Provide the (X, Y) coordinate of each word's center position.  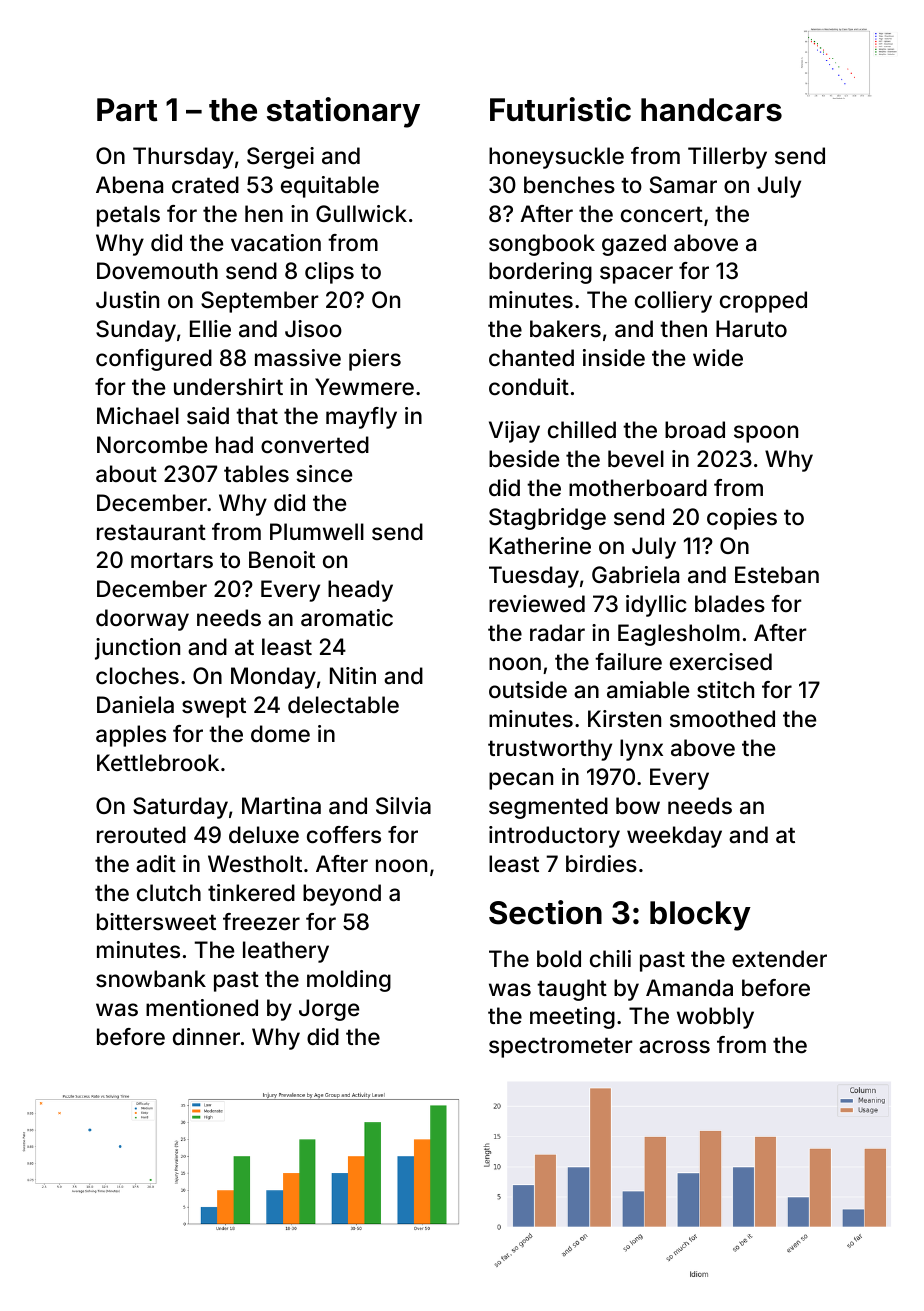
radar (557, 633)
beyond (342, 895)
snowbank (151, 979)
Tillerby (727, 158)
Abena (129, 185)
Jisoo (313, 329)
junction (137, 649)
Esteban (777, 575)
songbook (542, 245)
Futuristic (560, 109)
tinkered (251, 893)
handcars (711, 110)
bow (638, 806)
